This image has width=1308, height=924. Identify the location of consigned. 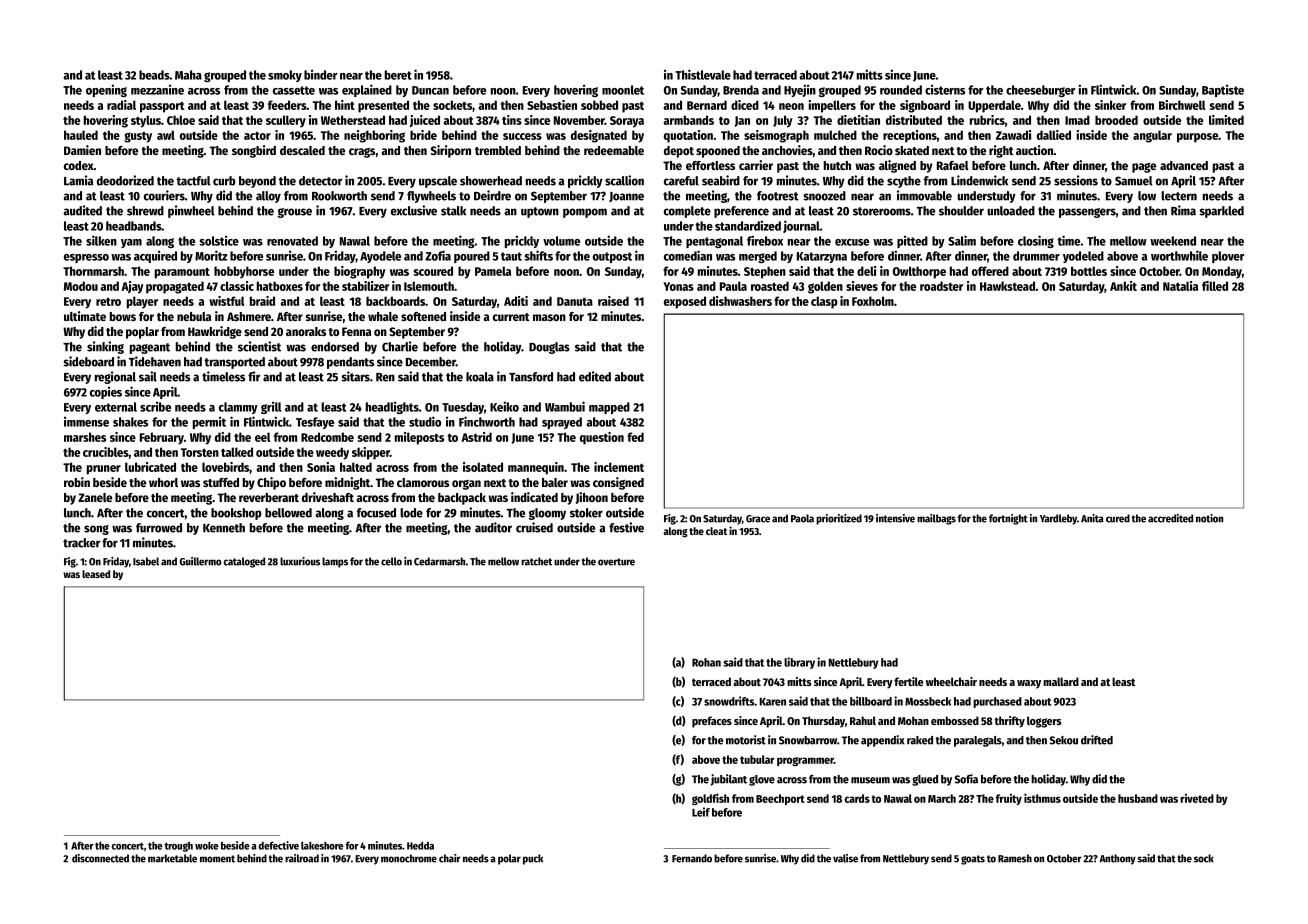
(618, 483).
